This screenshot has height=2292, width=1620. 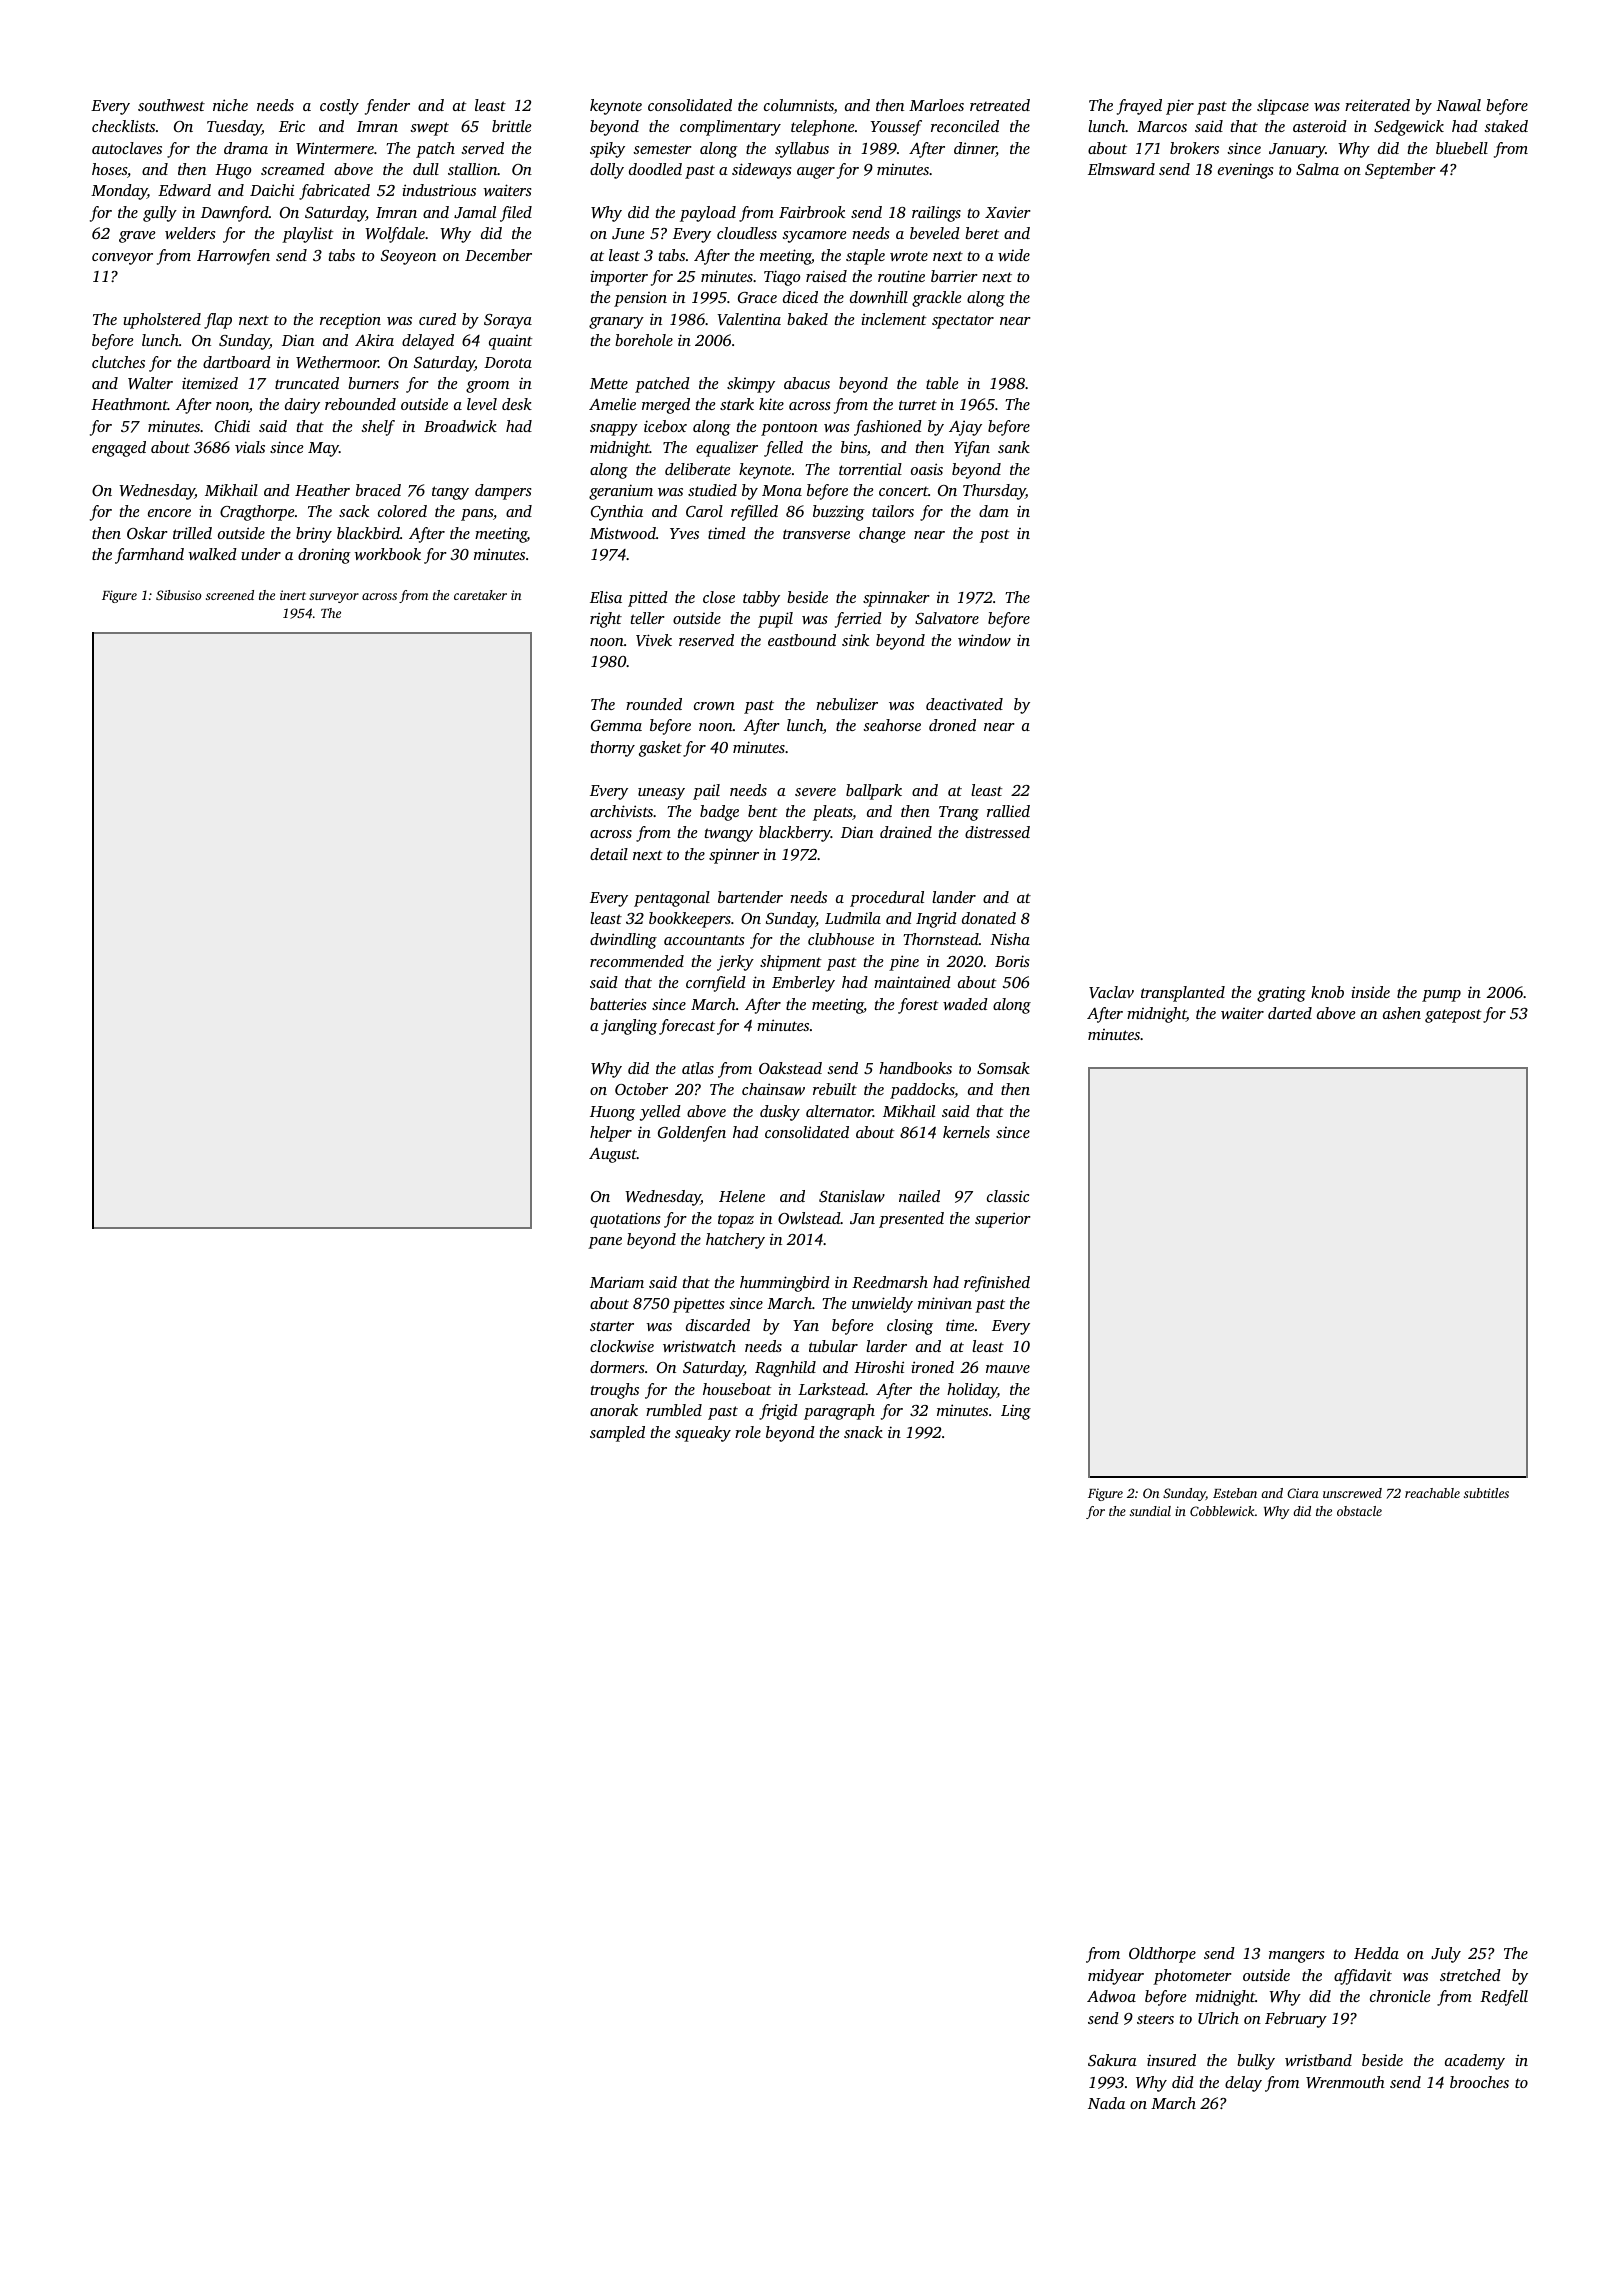 What do you see at coordinates (1303, 1493) in the screenshot?
I see `Ciara` at bounding box center [1303, 1493].
